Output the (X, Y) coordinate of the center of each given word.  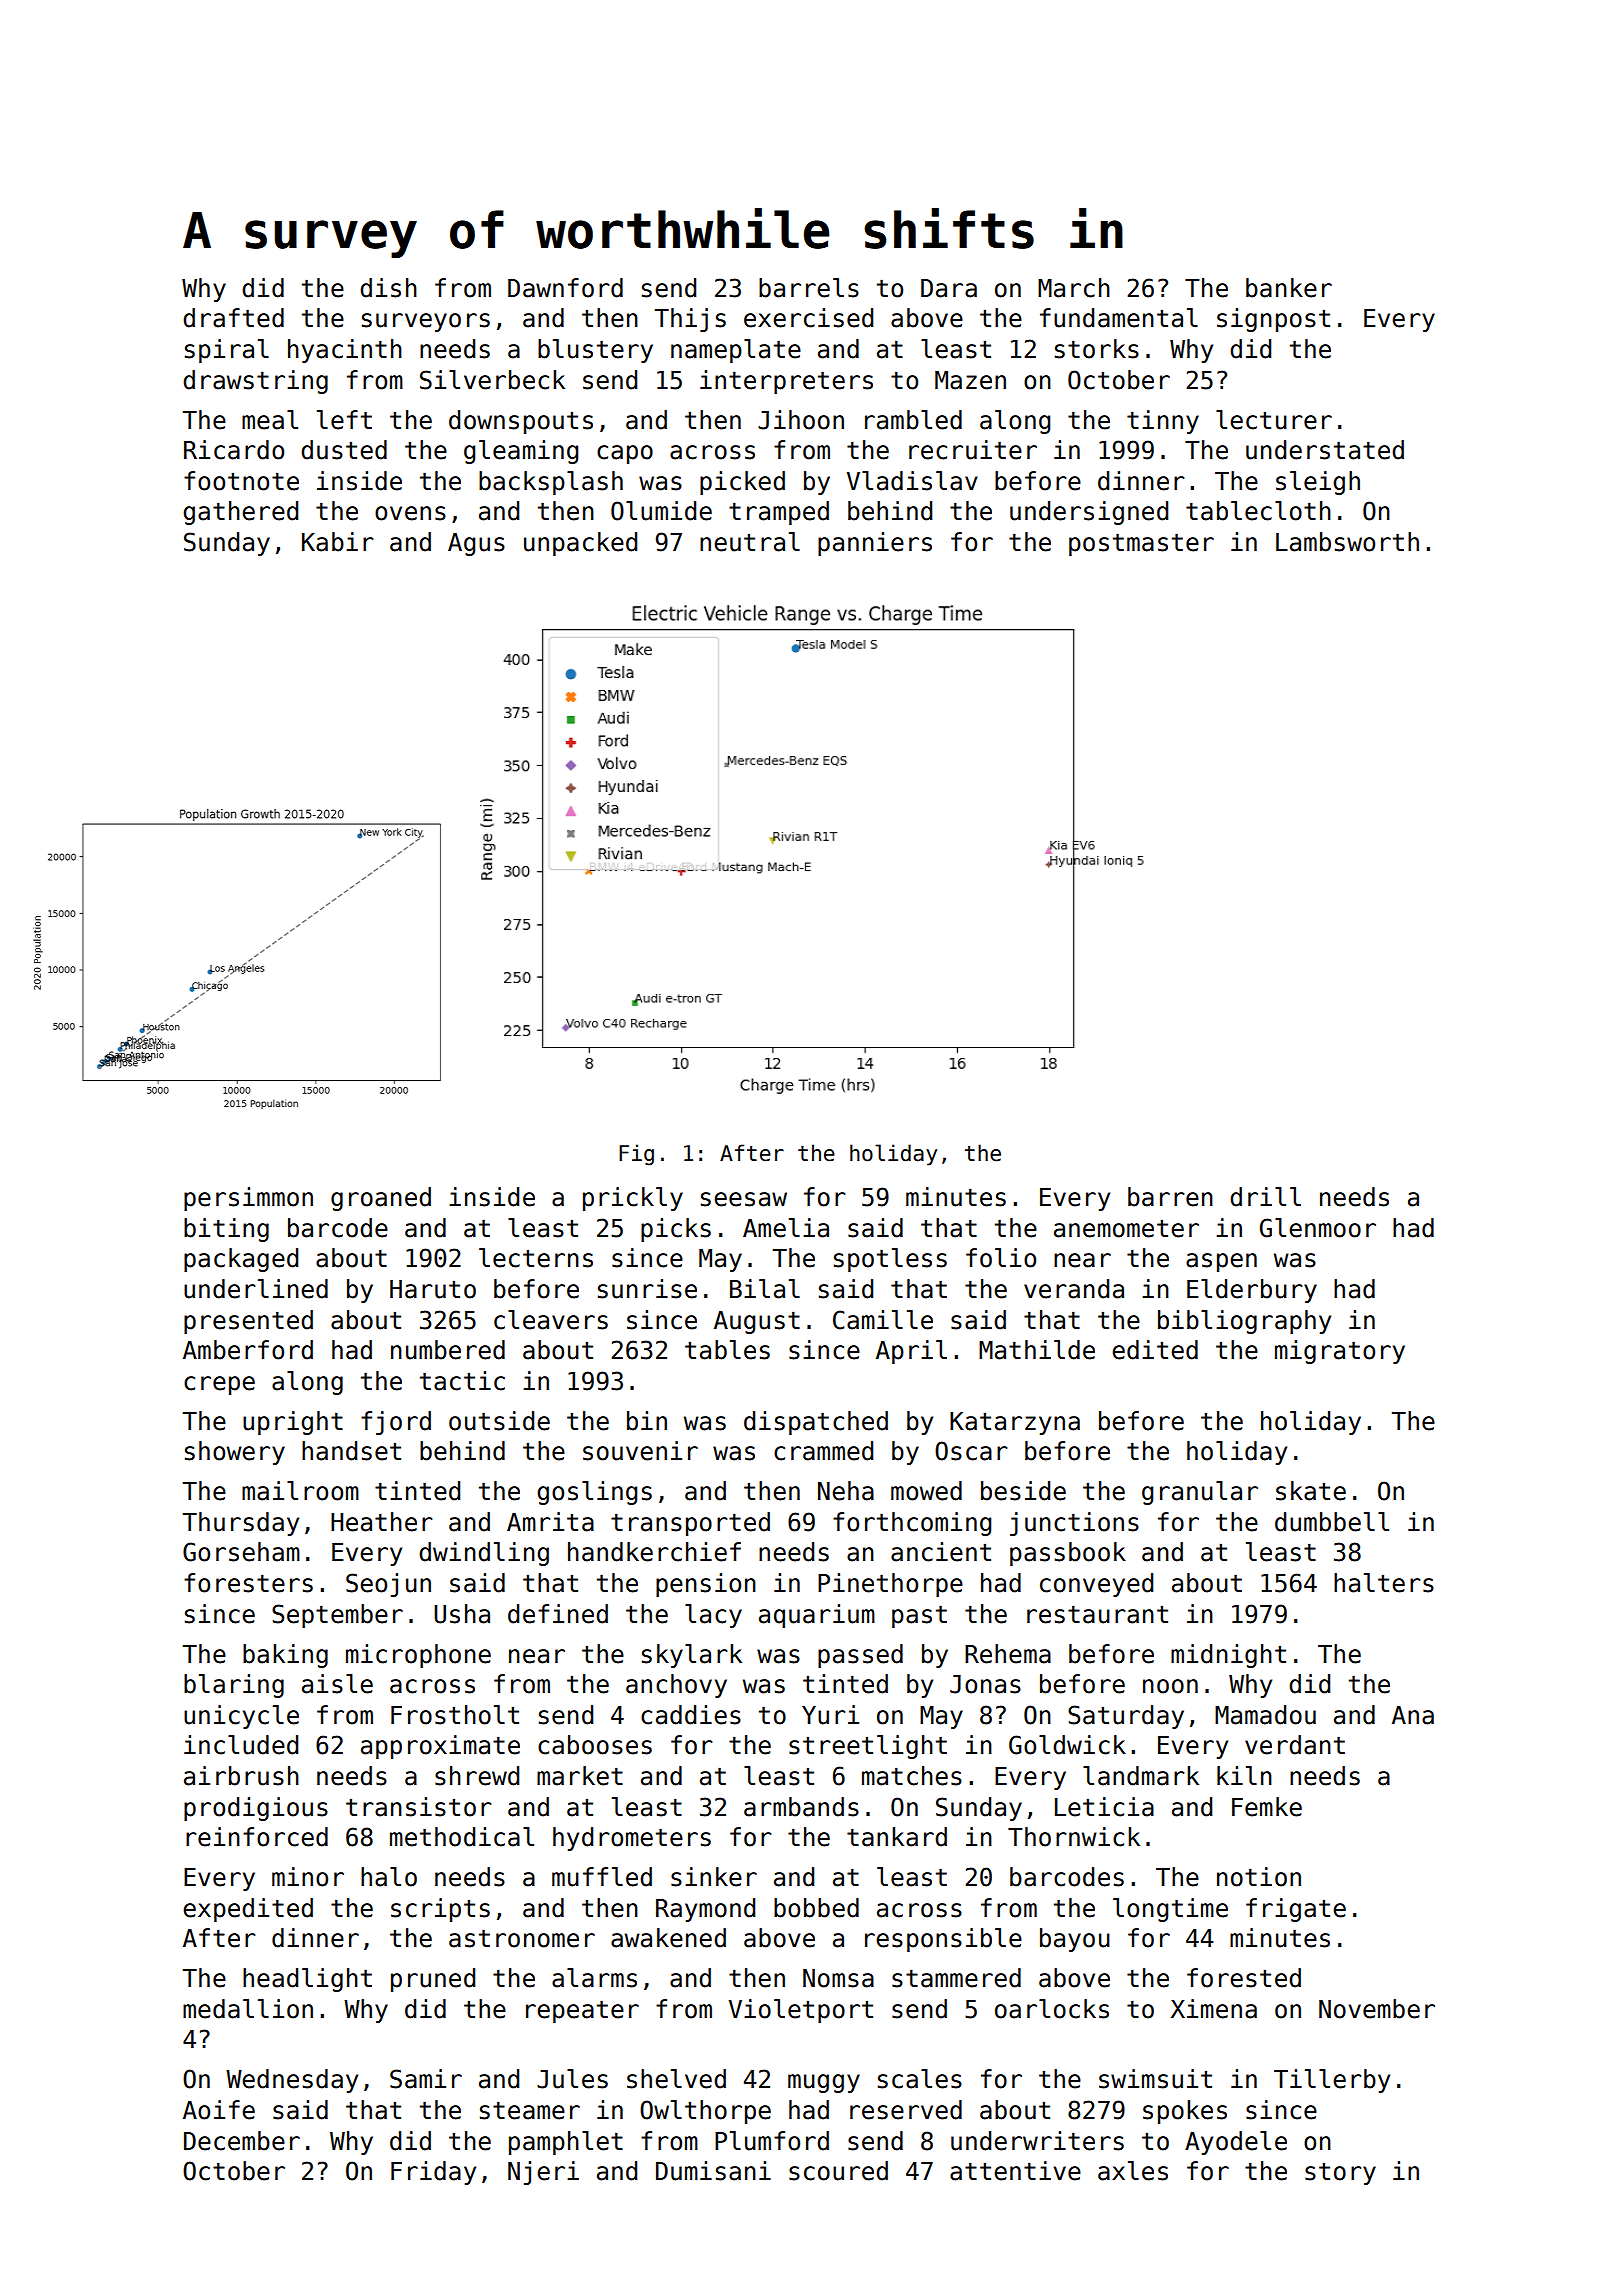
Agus (476, 544)
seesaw (744, 1199)
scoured (838, 2171)
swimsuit (1155, 2079)
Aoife (219, 2110)
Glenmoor (1318, 1228)
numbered (448, 1350)
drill (1265, 1197)
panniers (875, 544)
